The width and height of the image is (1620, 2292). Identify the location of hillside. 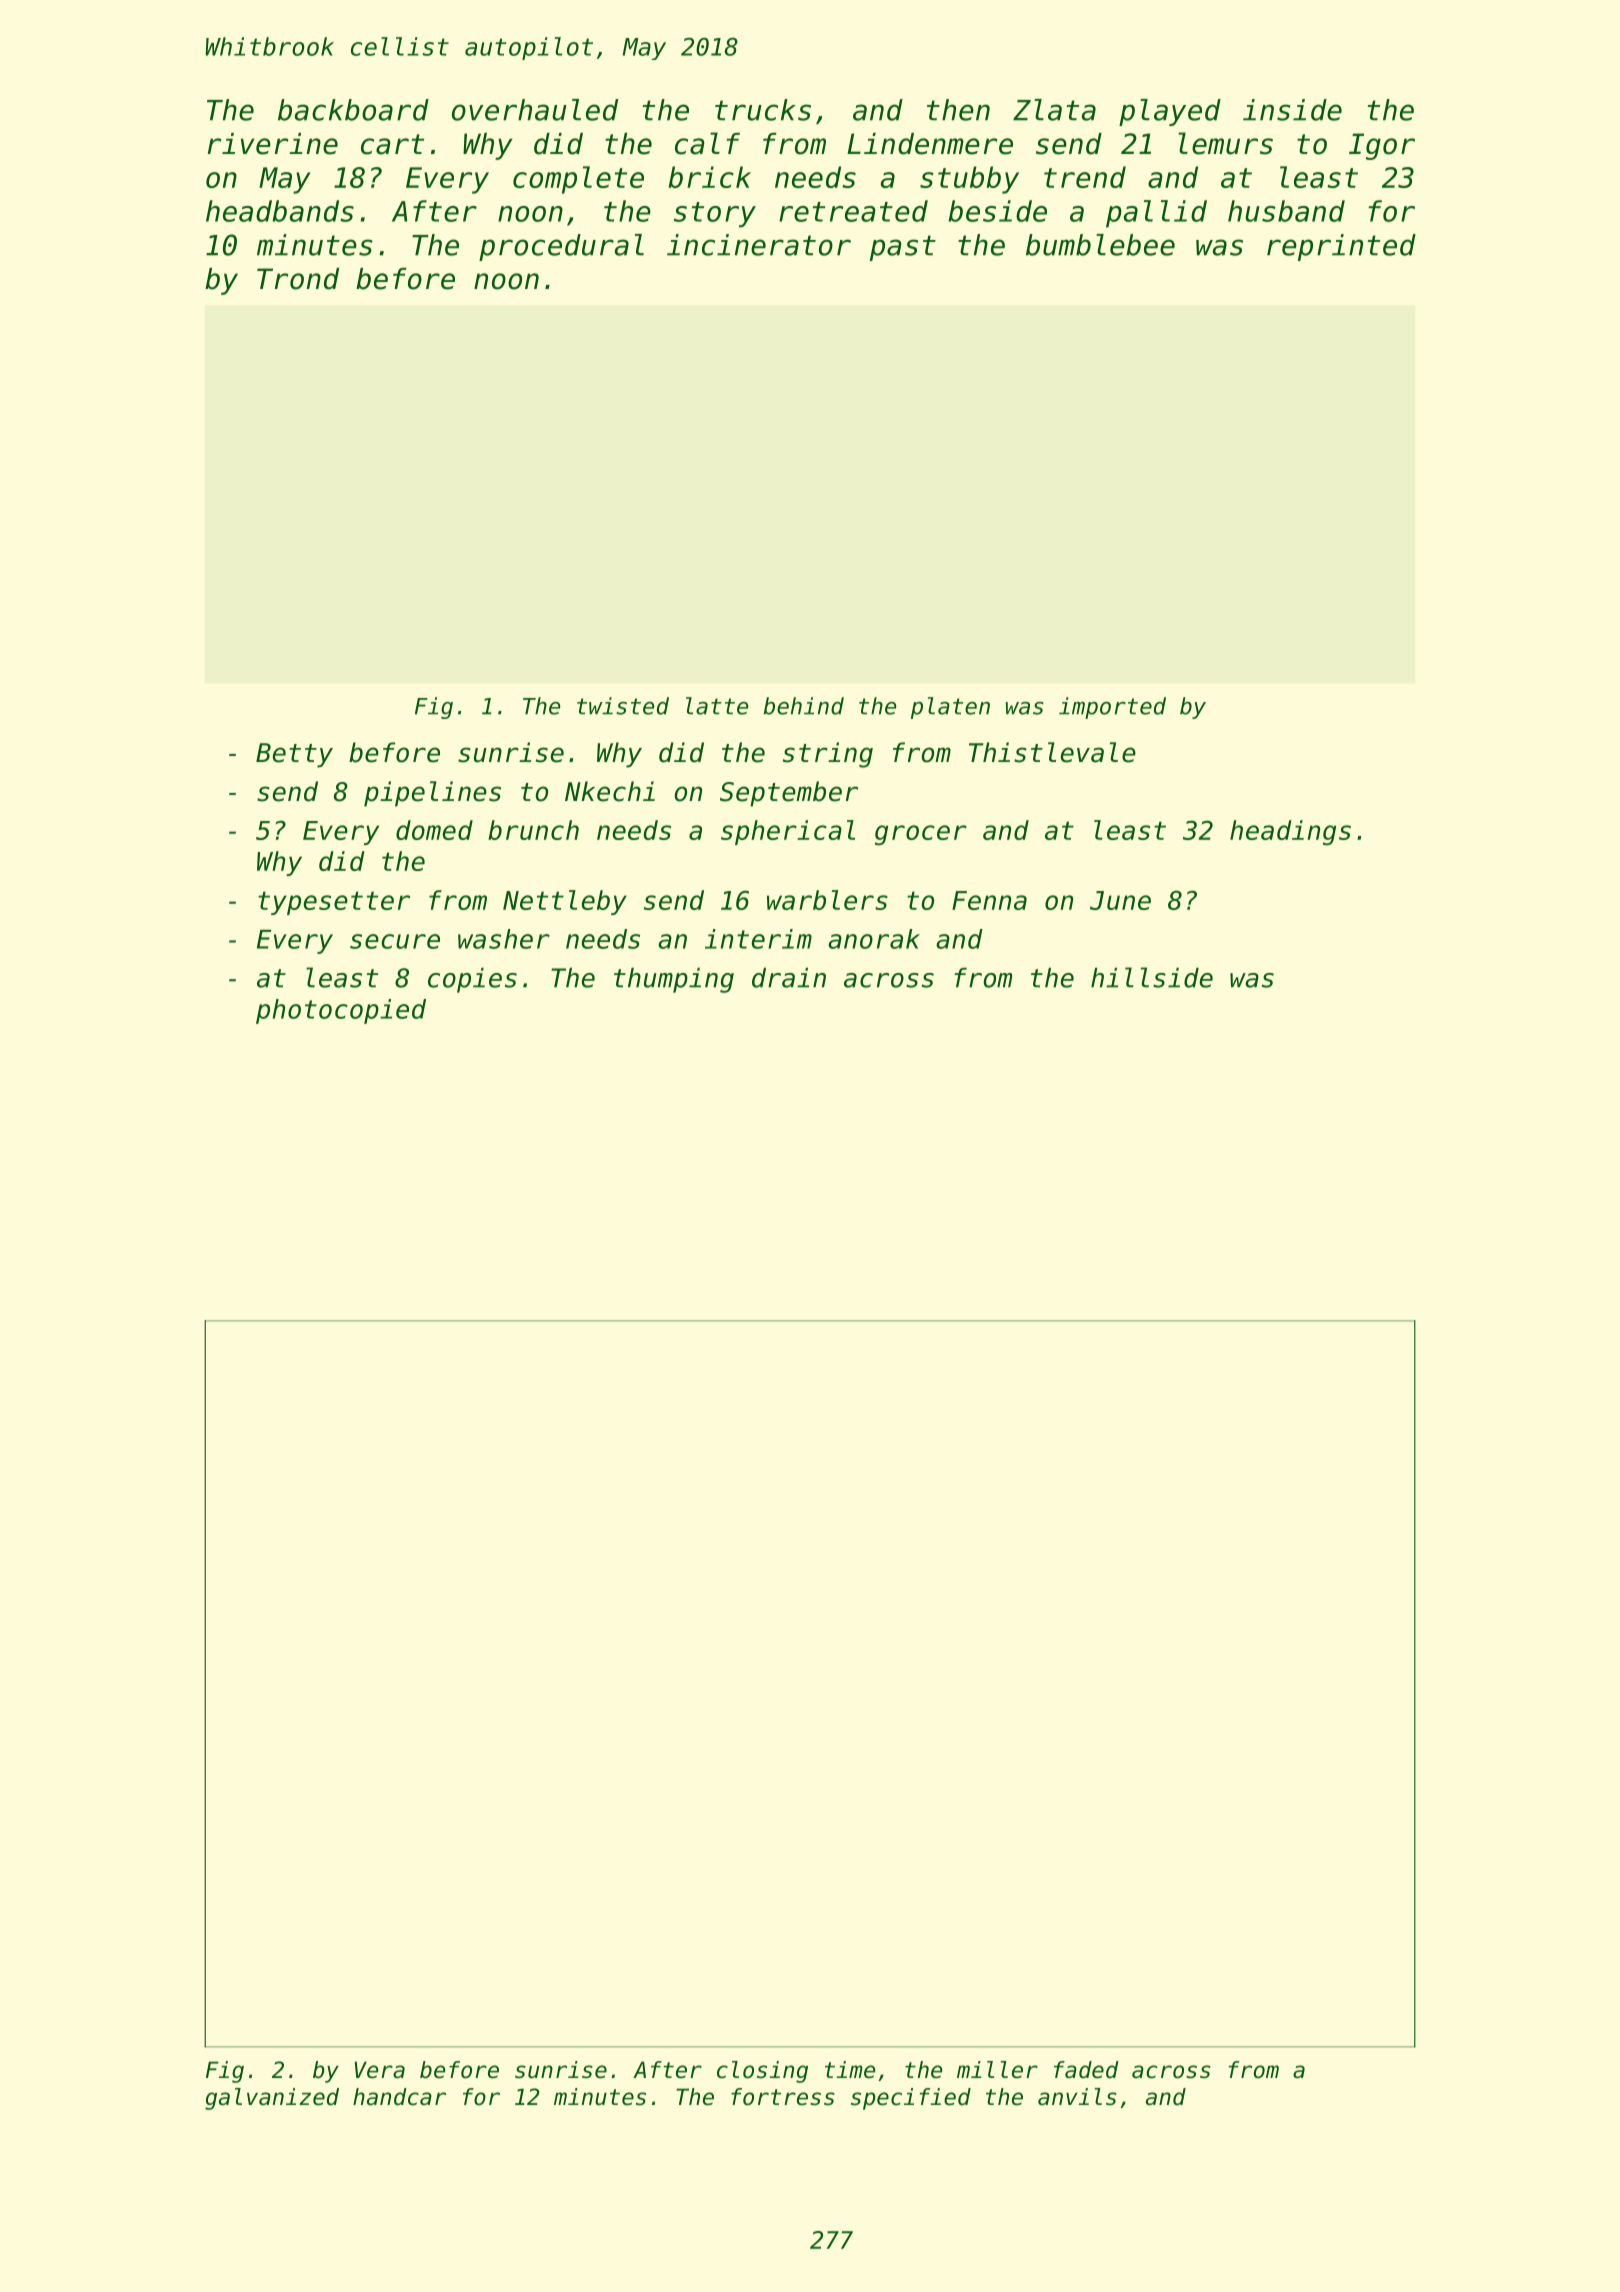
(1152, 977).
